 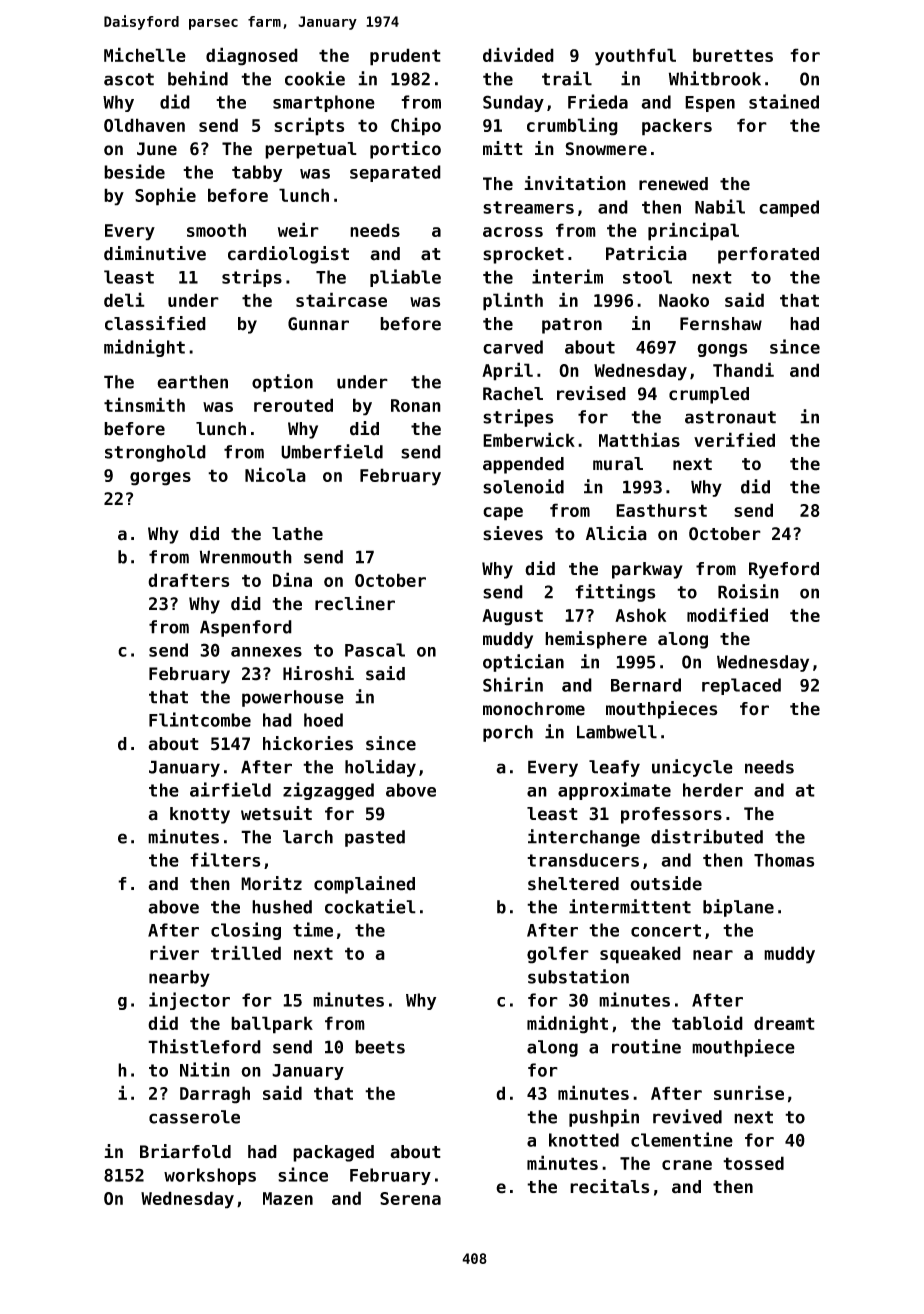 I want to click on cockatiel, so click(x=370, y=906).
